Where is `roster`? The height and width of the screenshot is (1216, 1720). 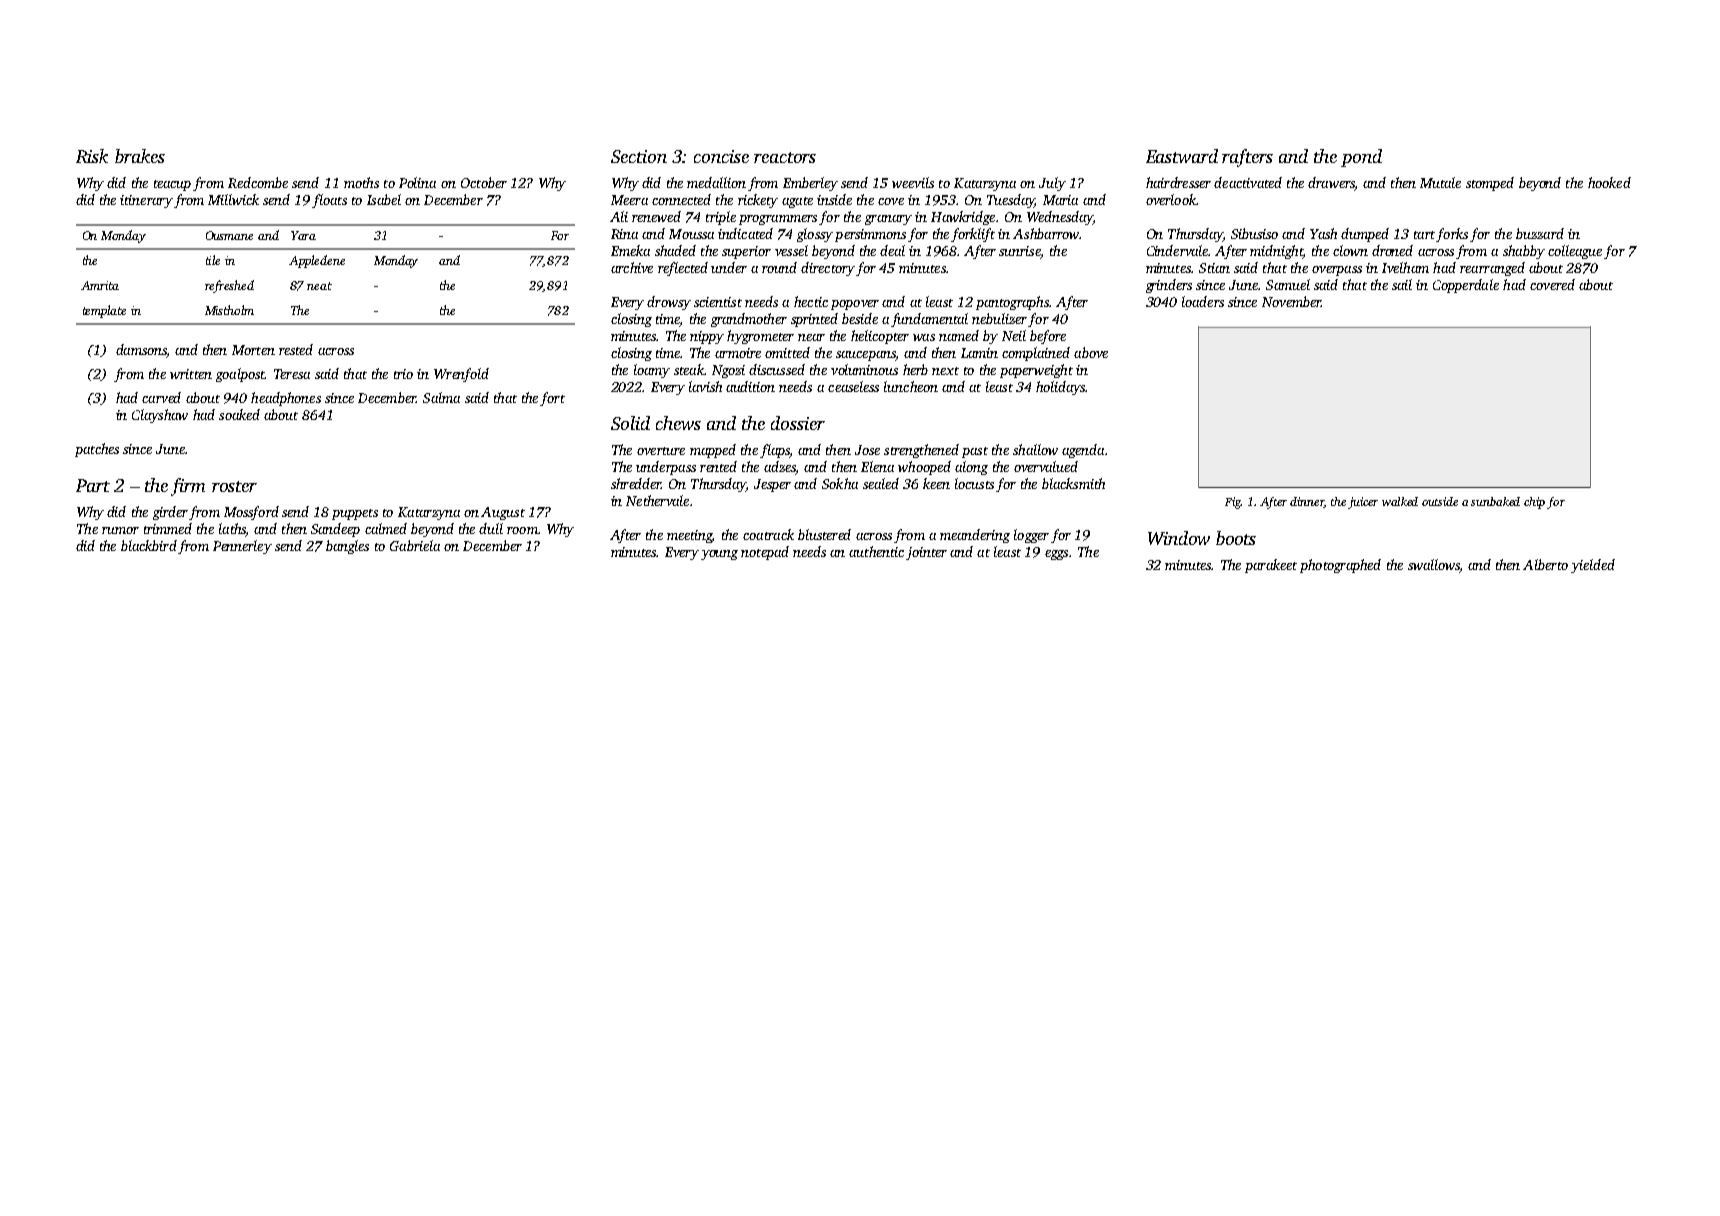 roster is located at coordinates (234, 486).
